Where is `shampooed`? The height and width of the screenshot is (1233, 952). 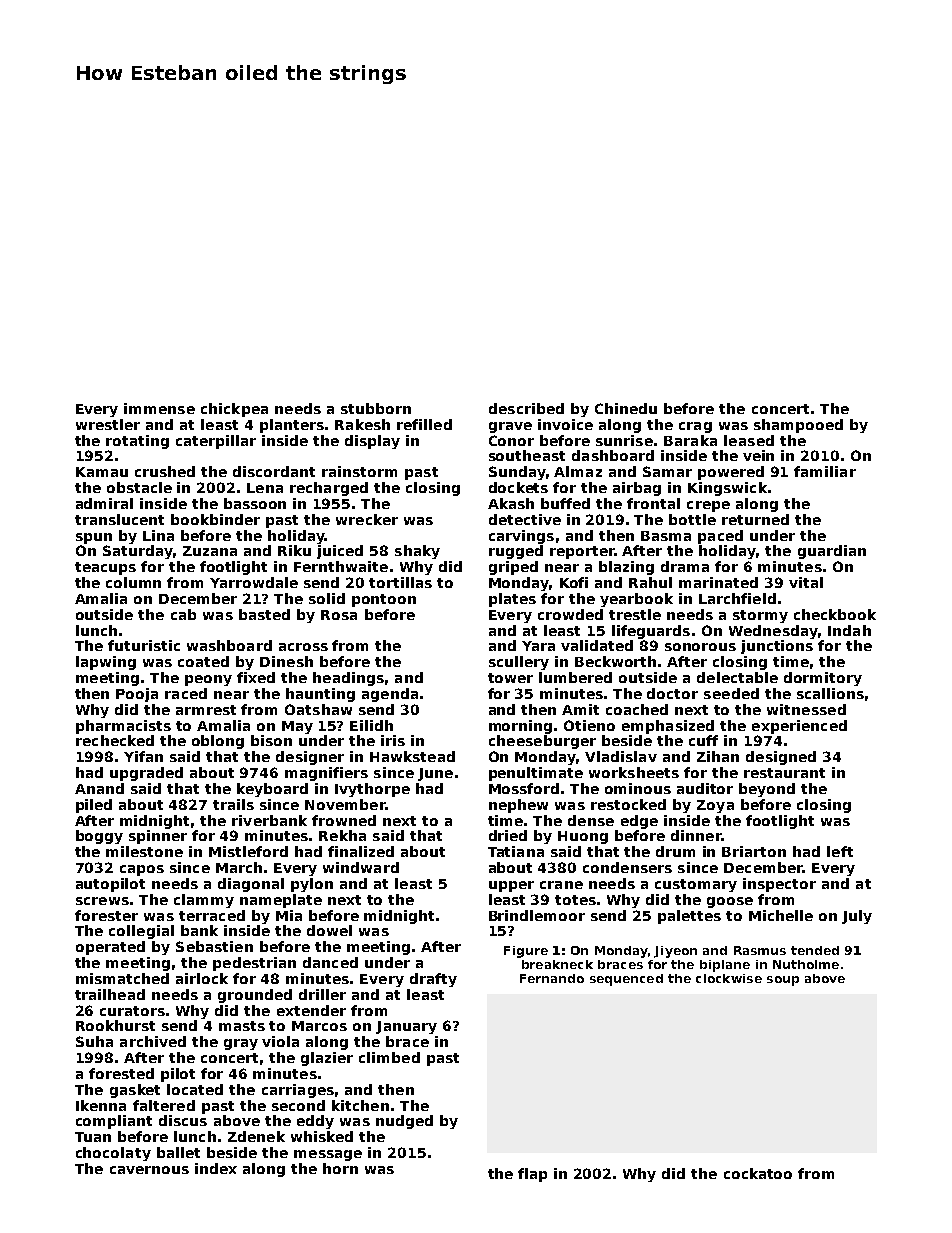 shampooed is located at coordinates (798, 426).
